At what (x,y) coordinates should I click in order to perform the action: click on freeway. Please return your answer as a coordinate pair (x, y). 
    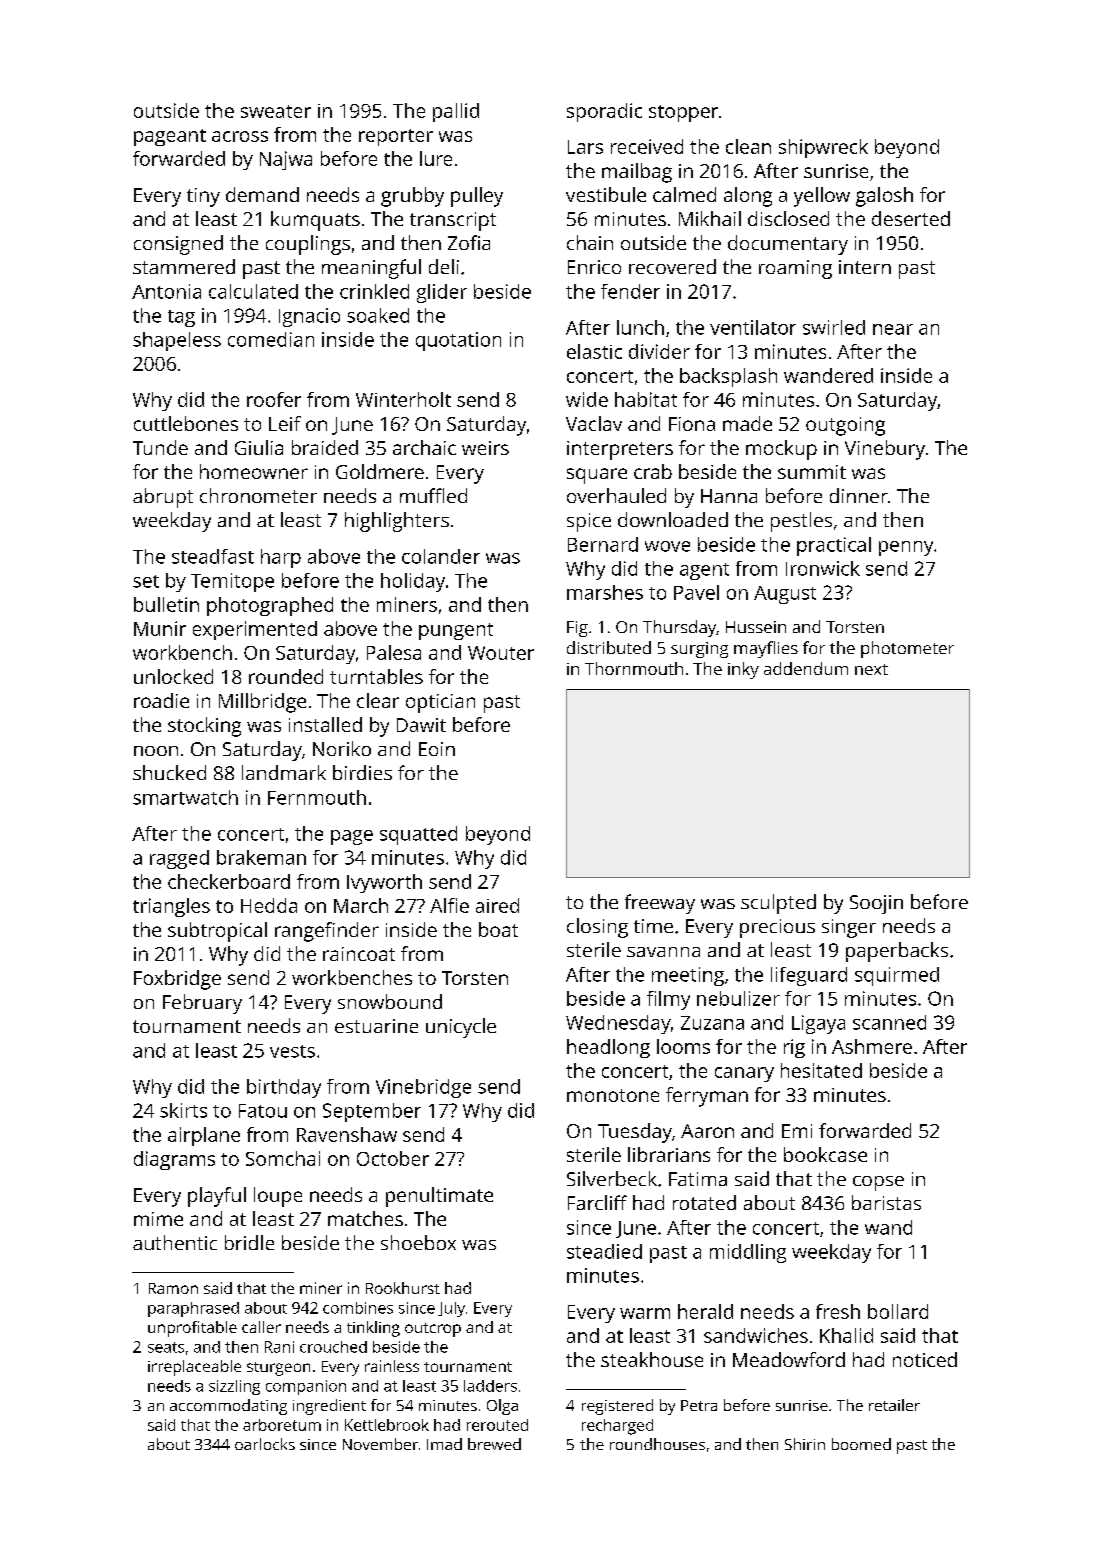
    Looking at the image, I should click on (660, 904).
